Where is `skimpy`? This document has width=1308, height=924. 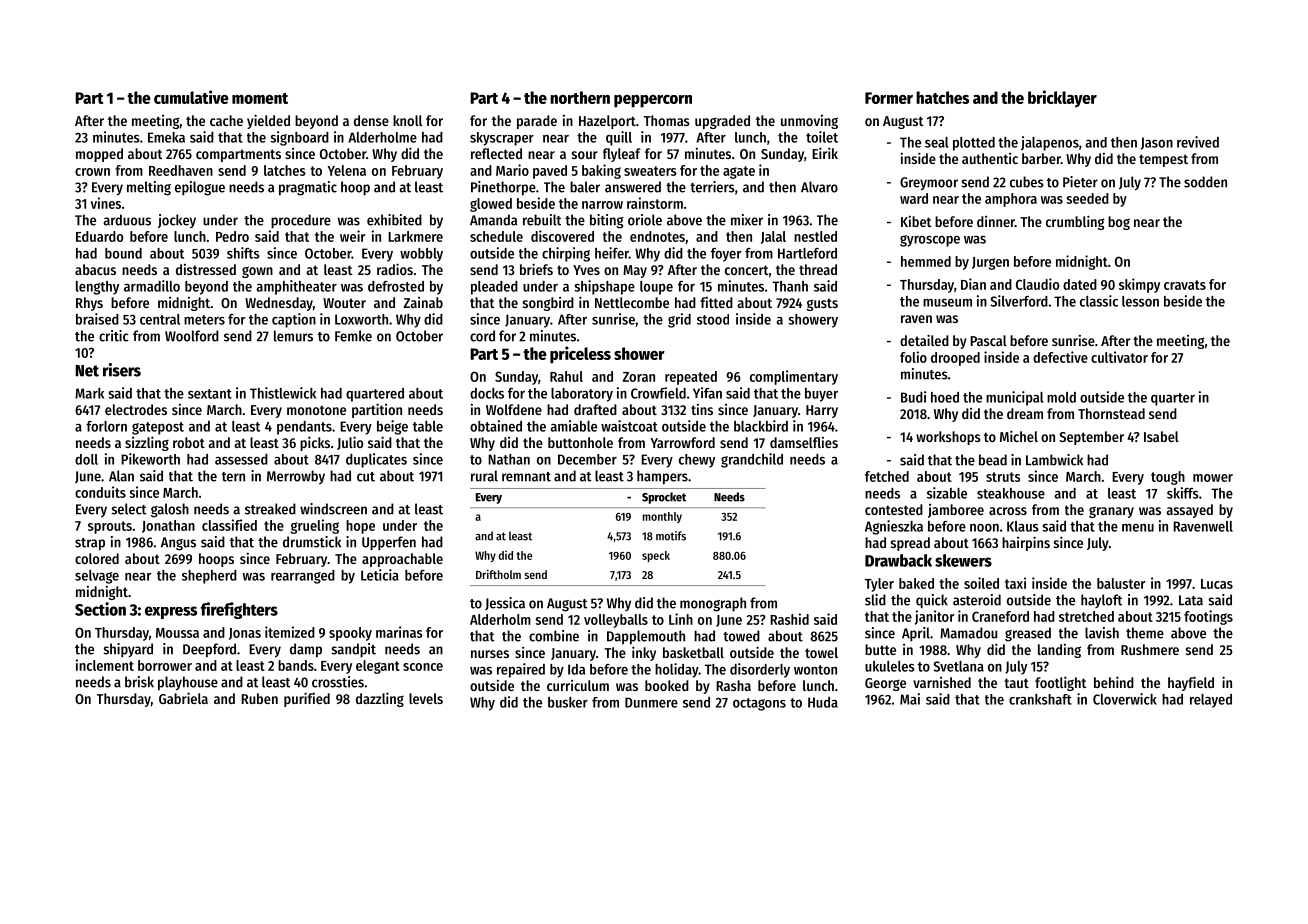 skimpy is located at coordinates (1139, 285).
